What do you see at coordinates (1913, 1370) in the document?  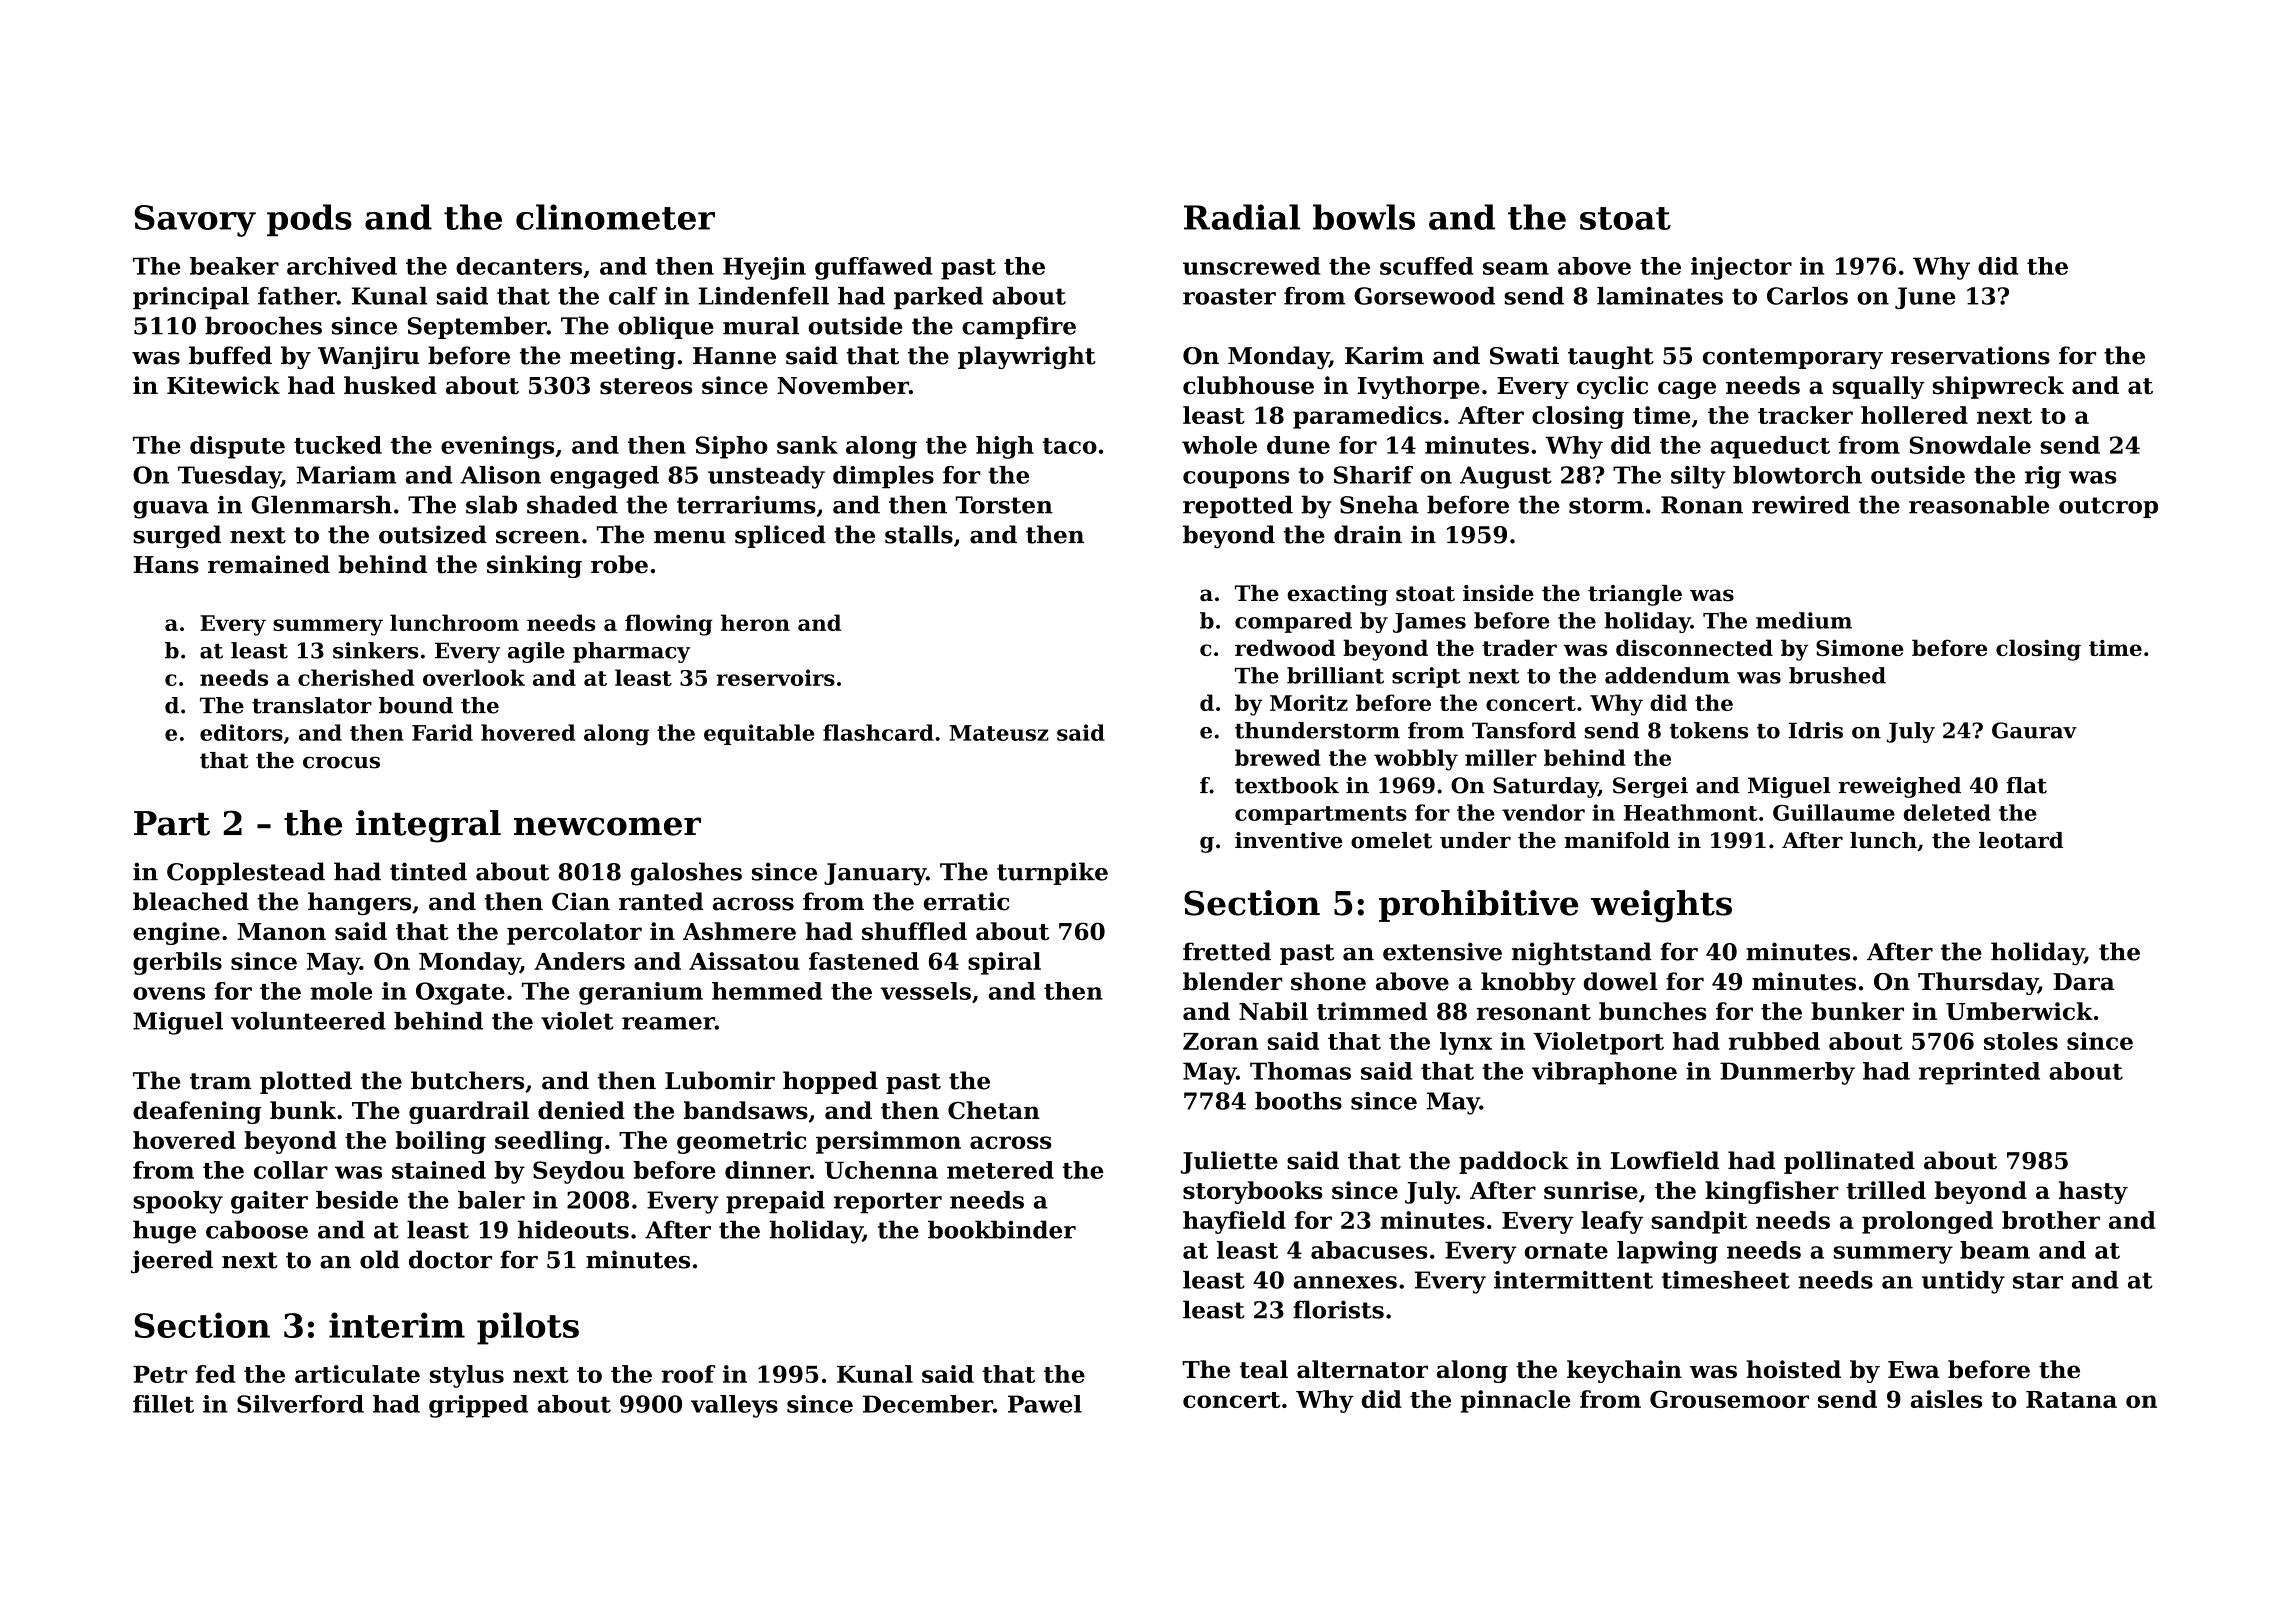 I see `Ewa` at bounding box center [1913, 1370].
